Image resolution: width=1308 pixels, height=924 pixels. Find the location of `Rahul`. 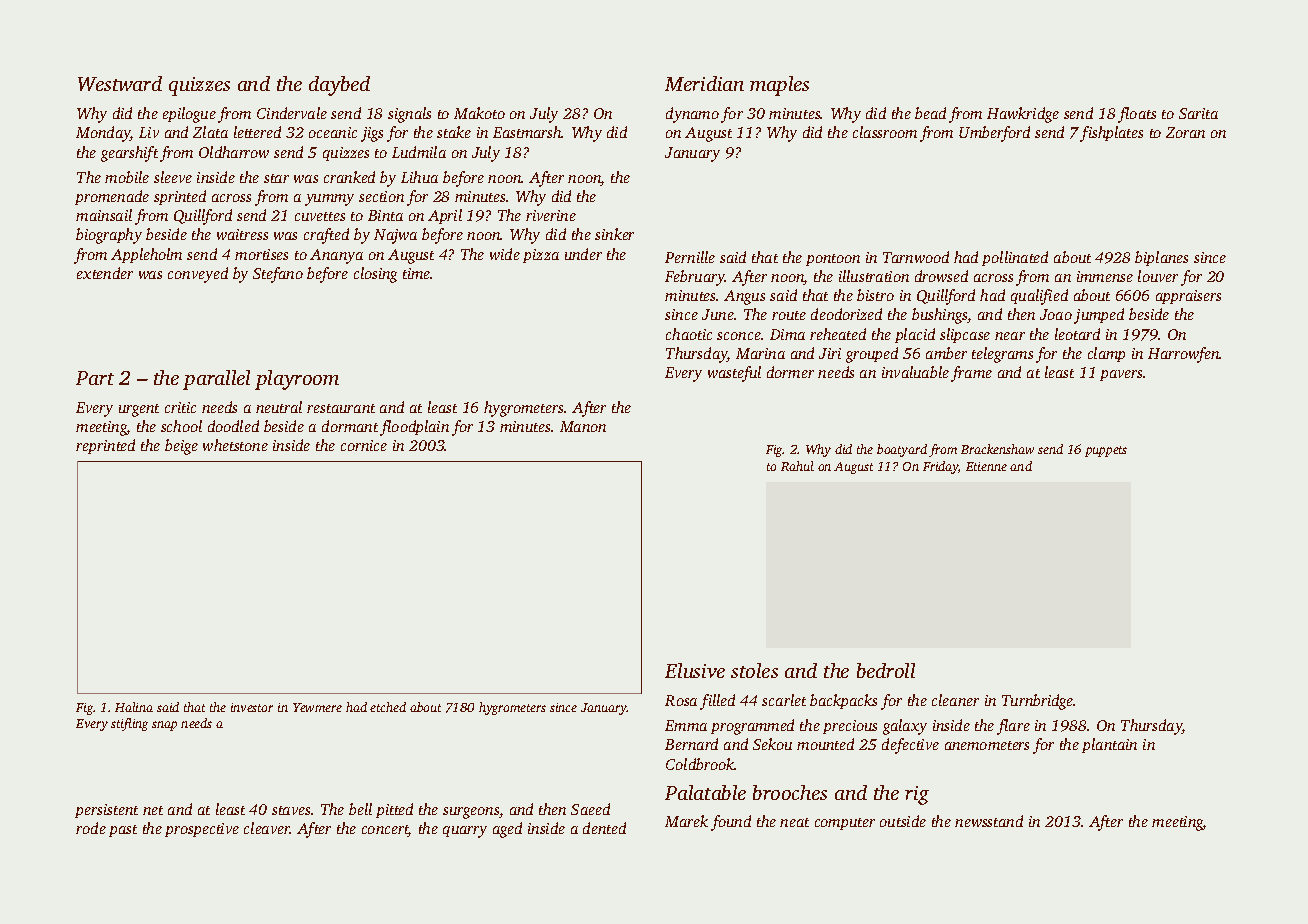

Rahul is located at coordinates (797, 466).
